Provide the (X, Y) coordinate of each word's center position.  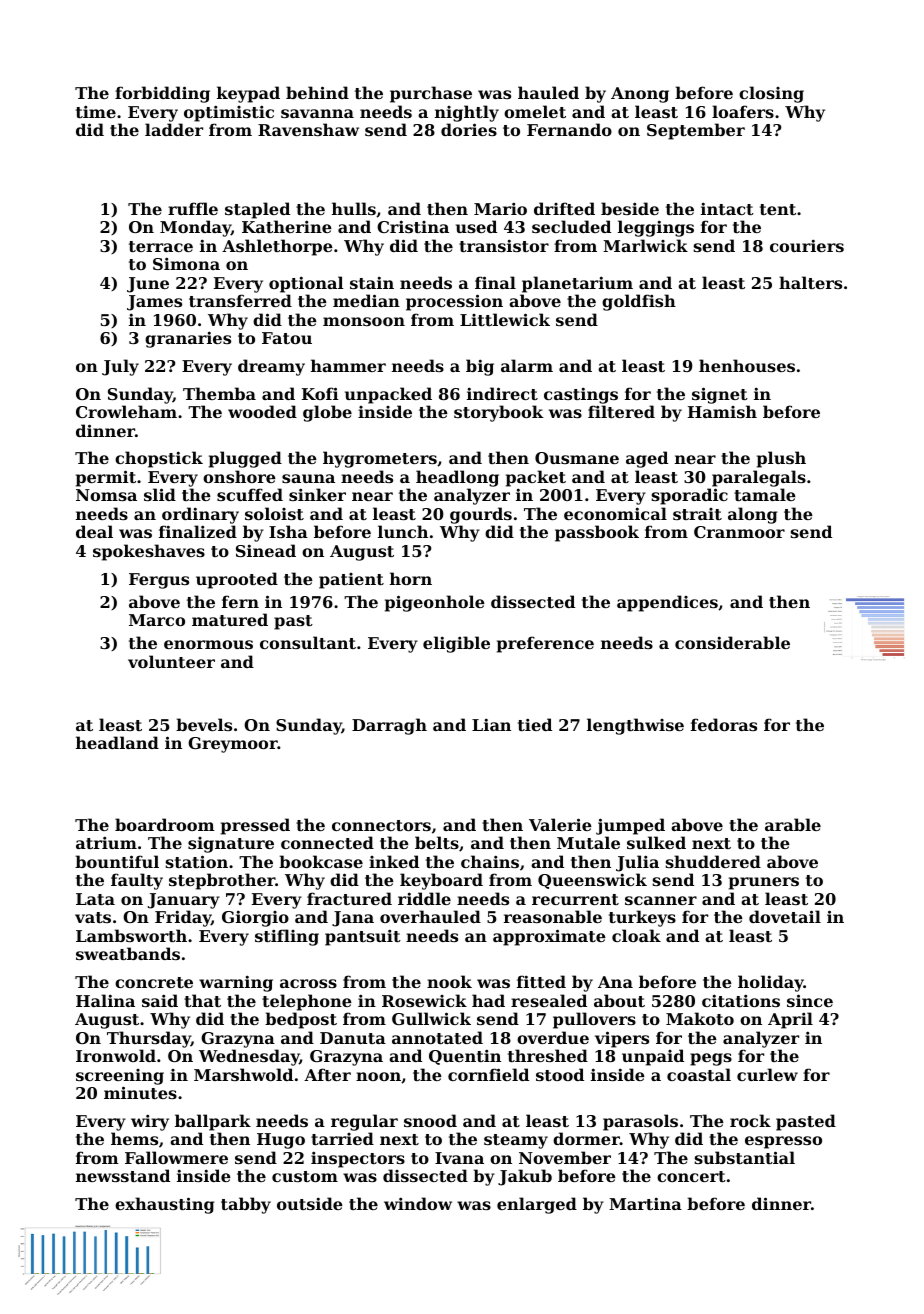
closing (771, 94)
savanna (317, 113)
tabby (246, 1205)
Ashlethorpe (277, 247)
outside (310, 1203)
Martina (645, 1203)
